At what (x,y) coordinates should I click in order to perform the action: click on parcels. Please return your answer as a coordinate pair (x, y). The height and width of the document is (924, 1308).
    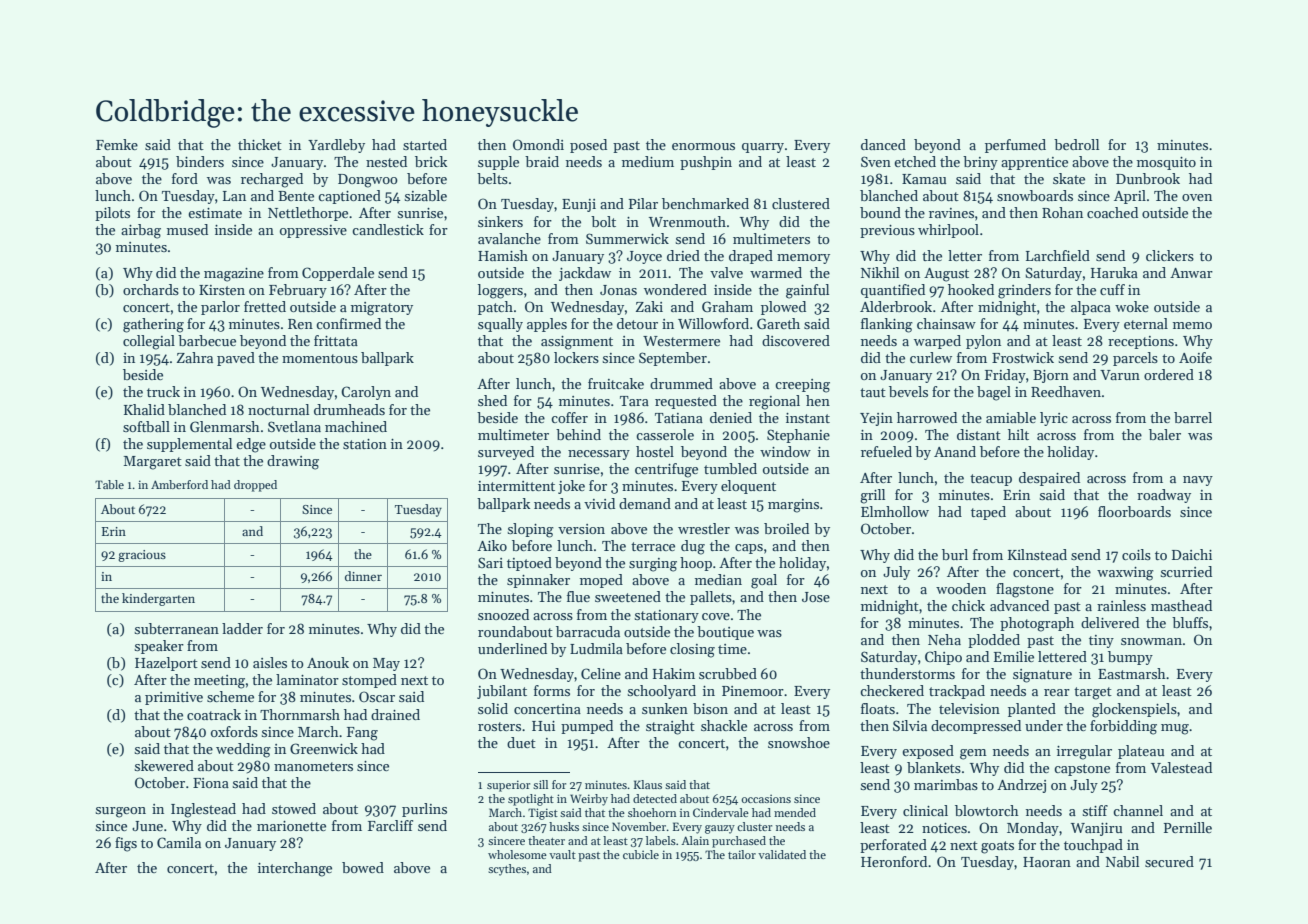
    Looking at the image, I should click on (1135, 359).
